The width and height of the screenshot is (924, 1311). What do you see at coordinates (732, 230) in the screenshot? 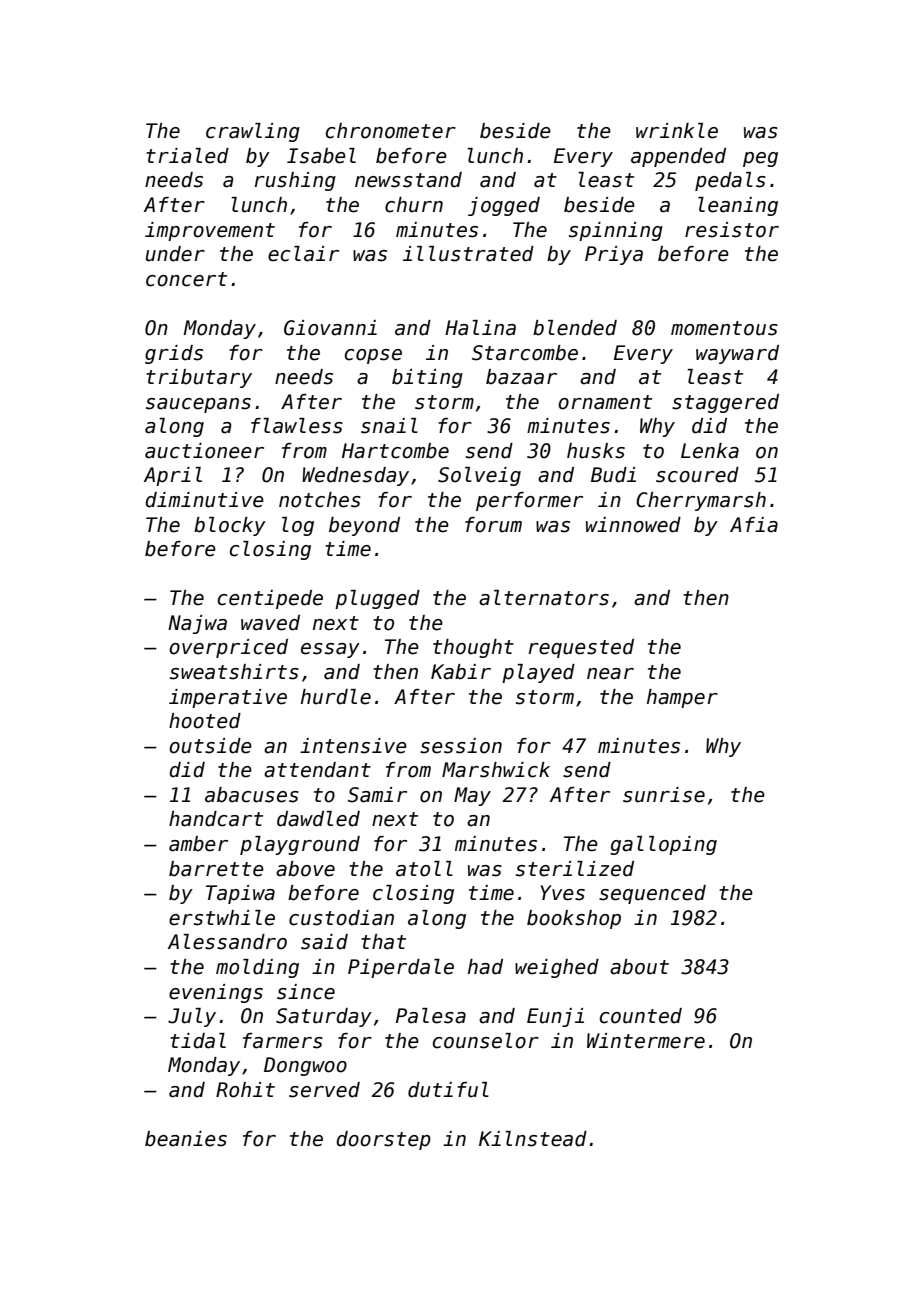
I see `resistor` at bounding box center [732, 230].
